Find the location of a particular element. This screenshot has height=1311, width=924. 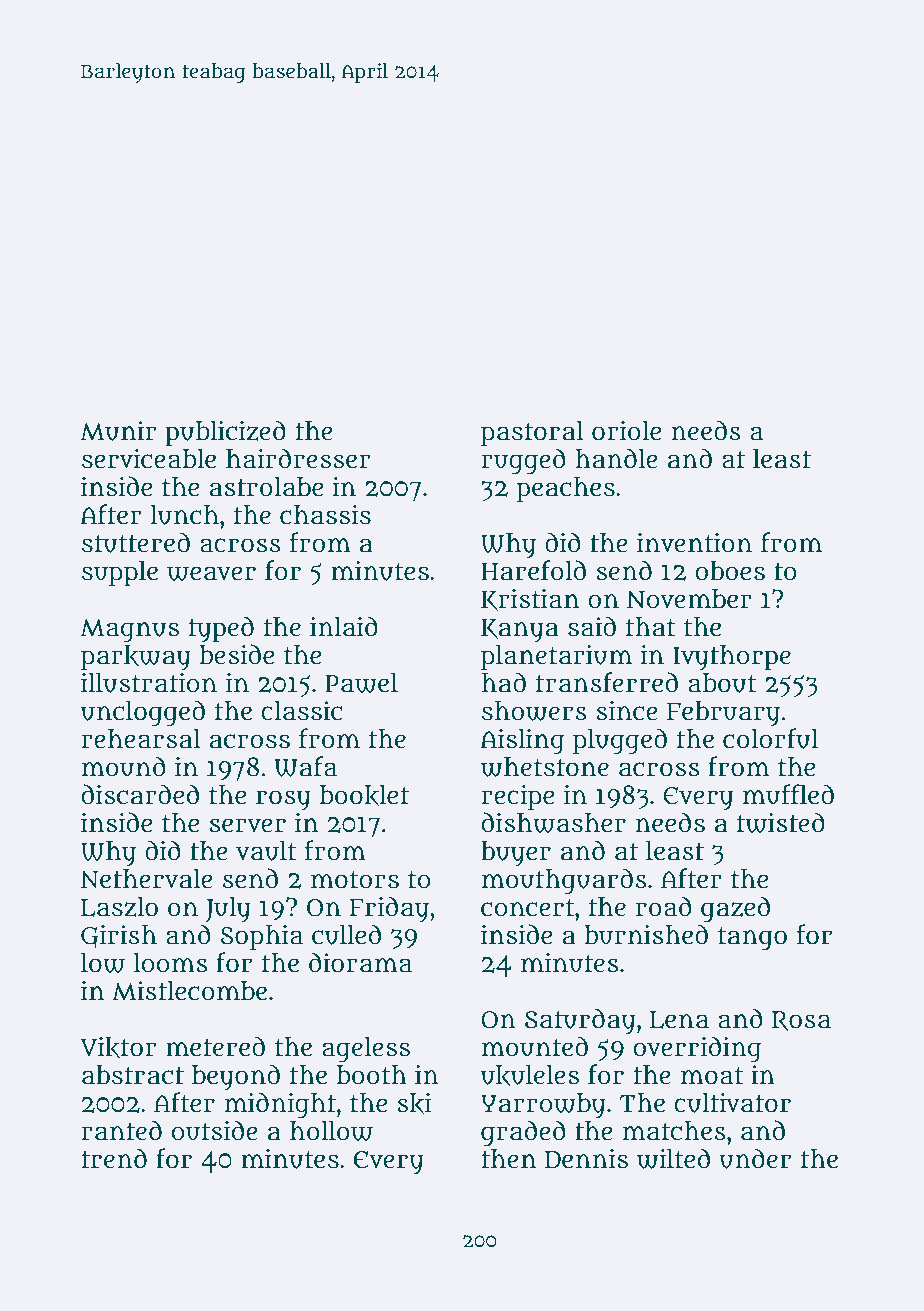

Kanya is located at coordinates (520, 631).
